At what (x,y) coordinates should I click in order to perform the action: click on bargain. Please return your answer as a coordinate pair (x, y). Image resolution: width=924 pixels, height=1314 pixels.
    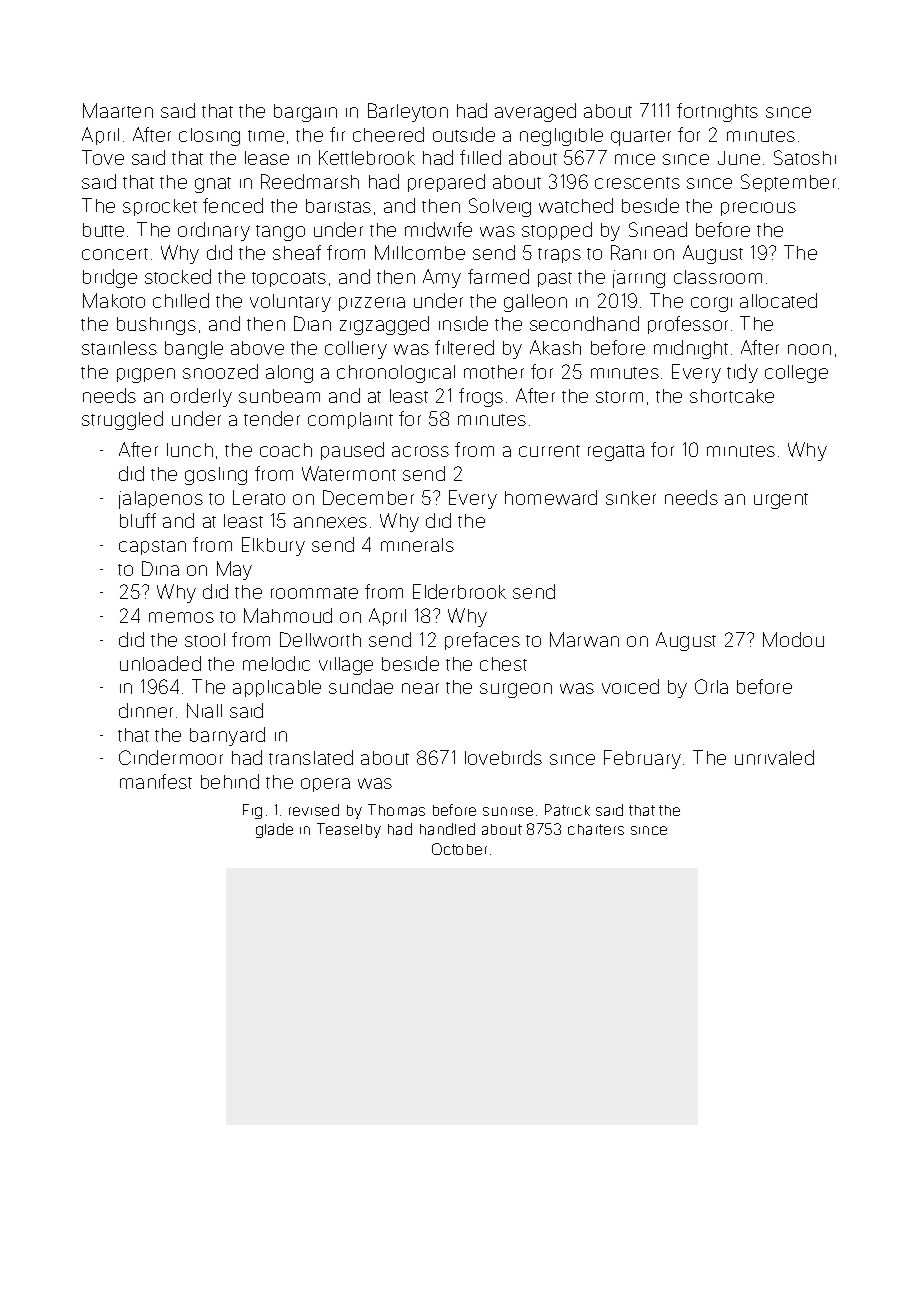
    Looking at the image, I should click on (305, 113).
